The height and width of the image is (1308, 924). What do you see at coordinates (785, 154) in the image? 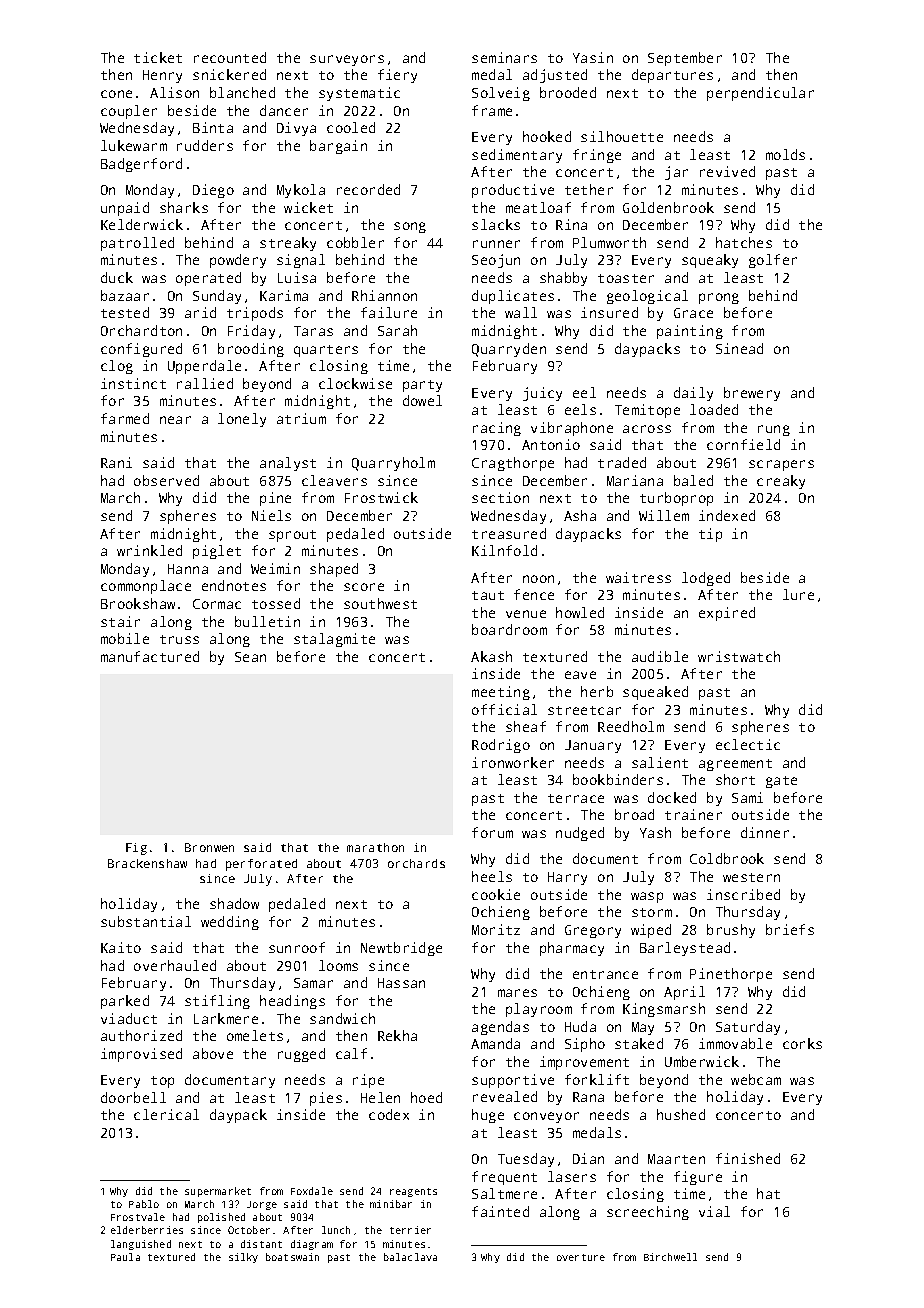
I see `molds` at bounding box center [785, 154].
